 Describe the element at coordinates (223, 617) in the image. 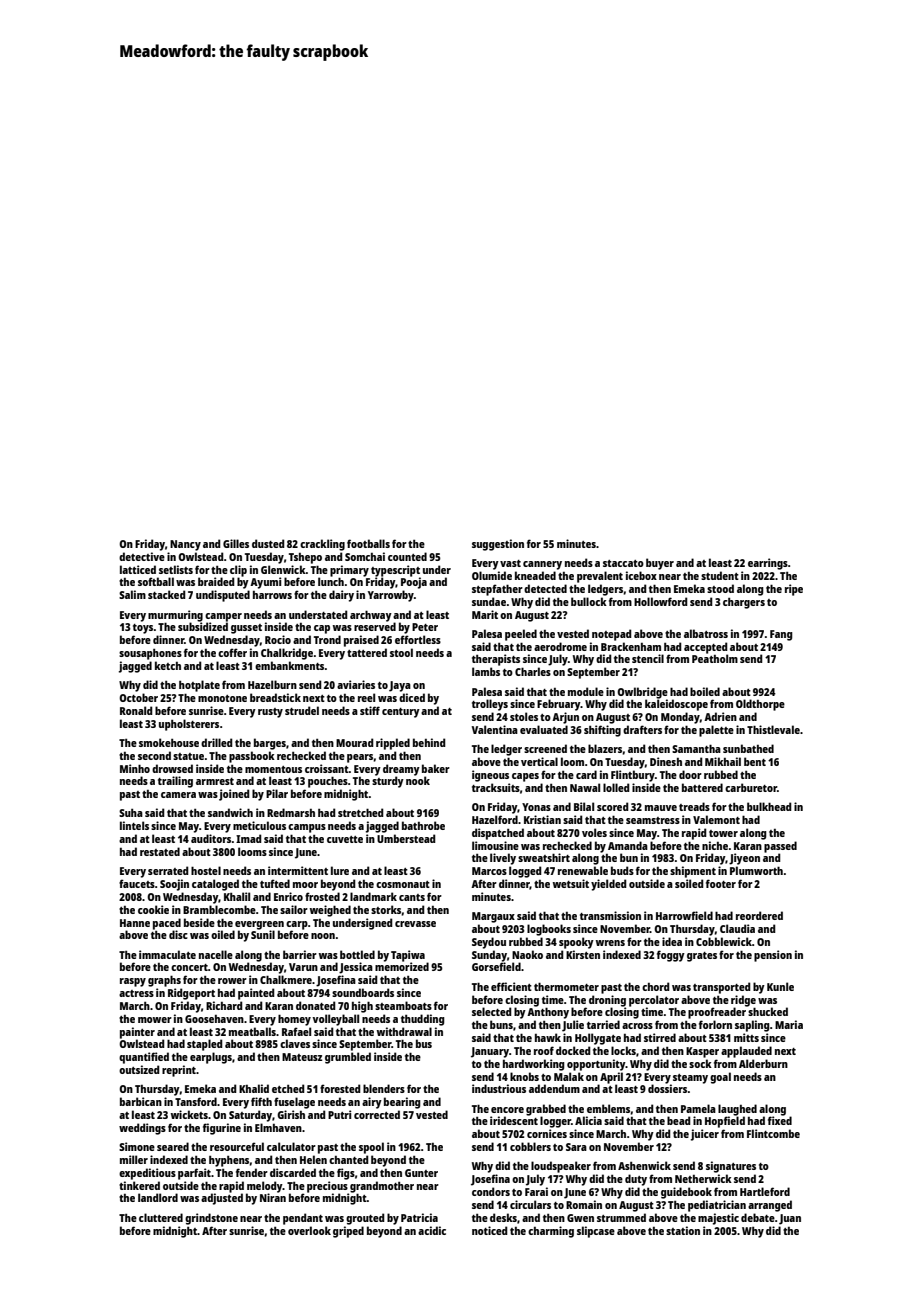

I see `camper` at that location.
